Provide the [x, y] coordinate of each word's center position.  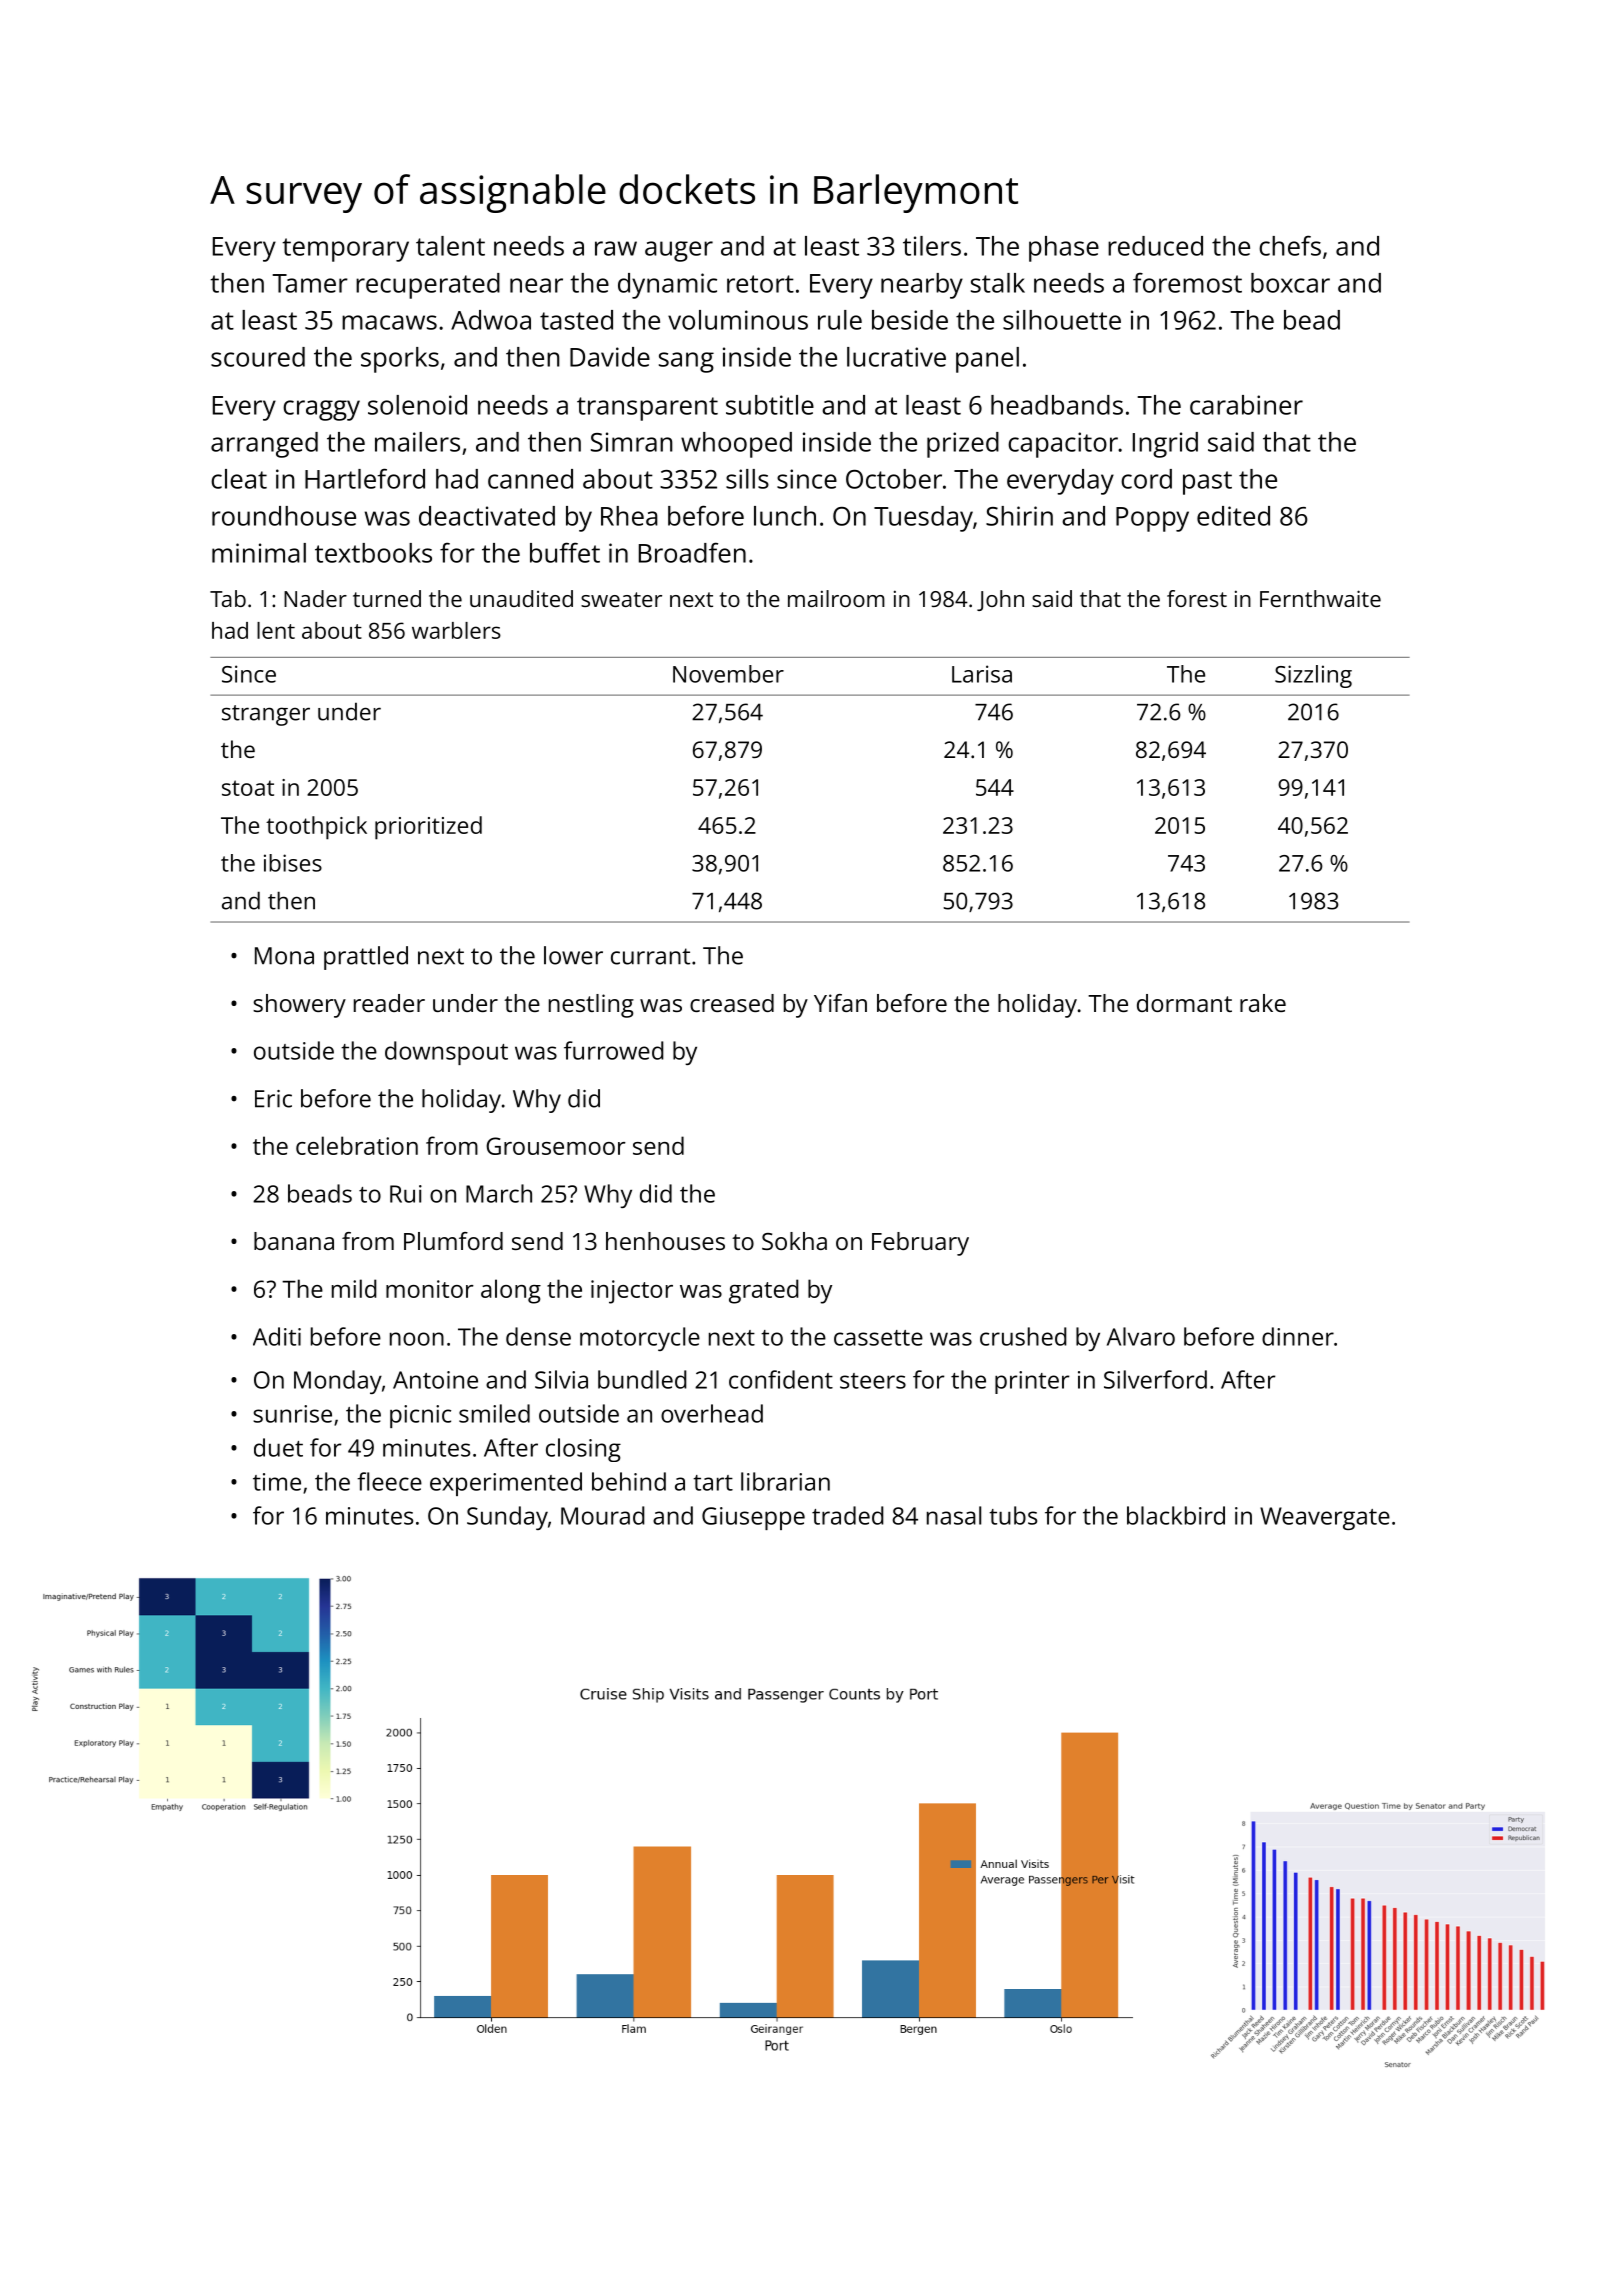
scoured [258, 357]
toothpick [316, 828]
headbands [1057, 405]
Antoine [435, 1380]
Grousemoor [556, 1146]
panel [987, 360]
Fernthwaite [1320, 598]
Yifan [840, 1003]
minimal [259, 553]
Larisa [982, 674]
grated [764, 1291]
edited [1233, 516]
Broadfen [692, 552]
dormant [1184, 1003]
